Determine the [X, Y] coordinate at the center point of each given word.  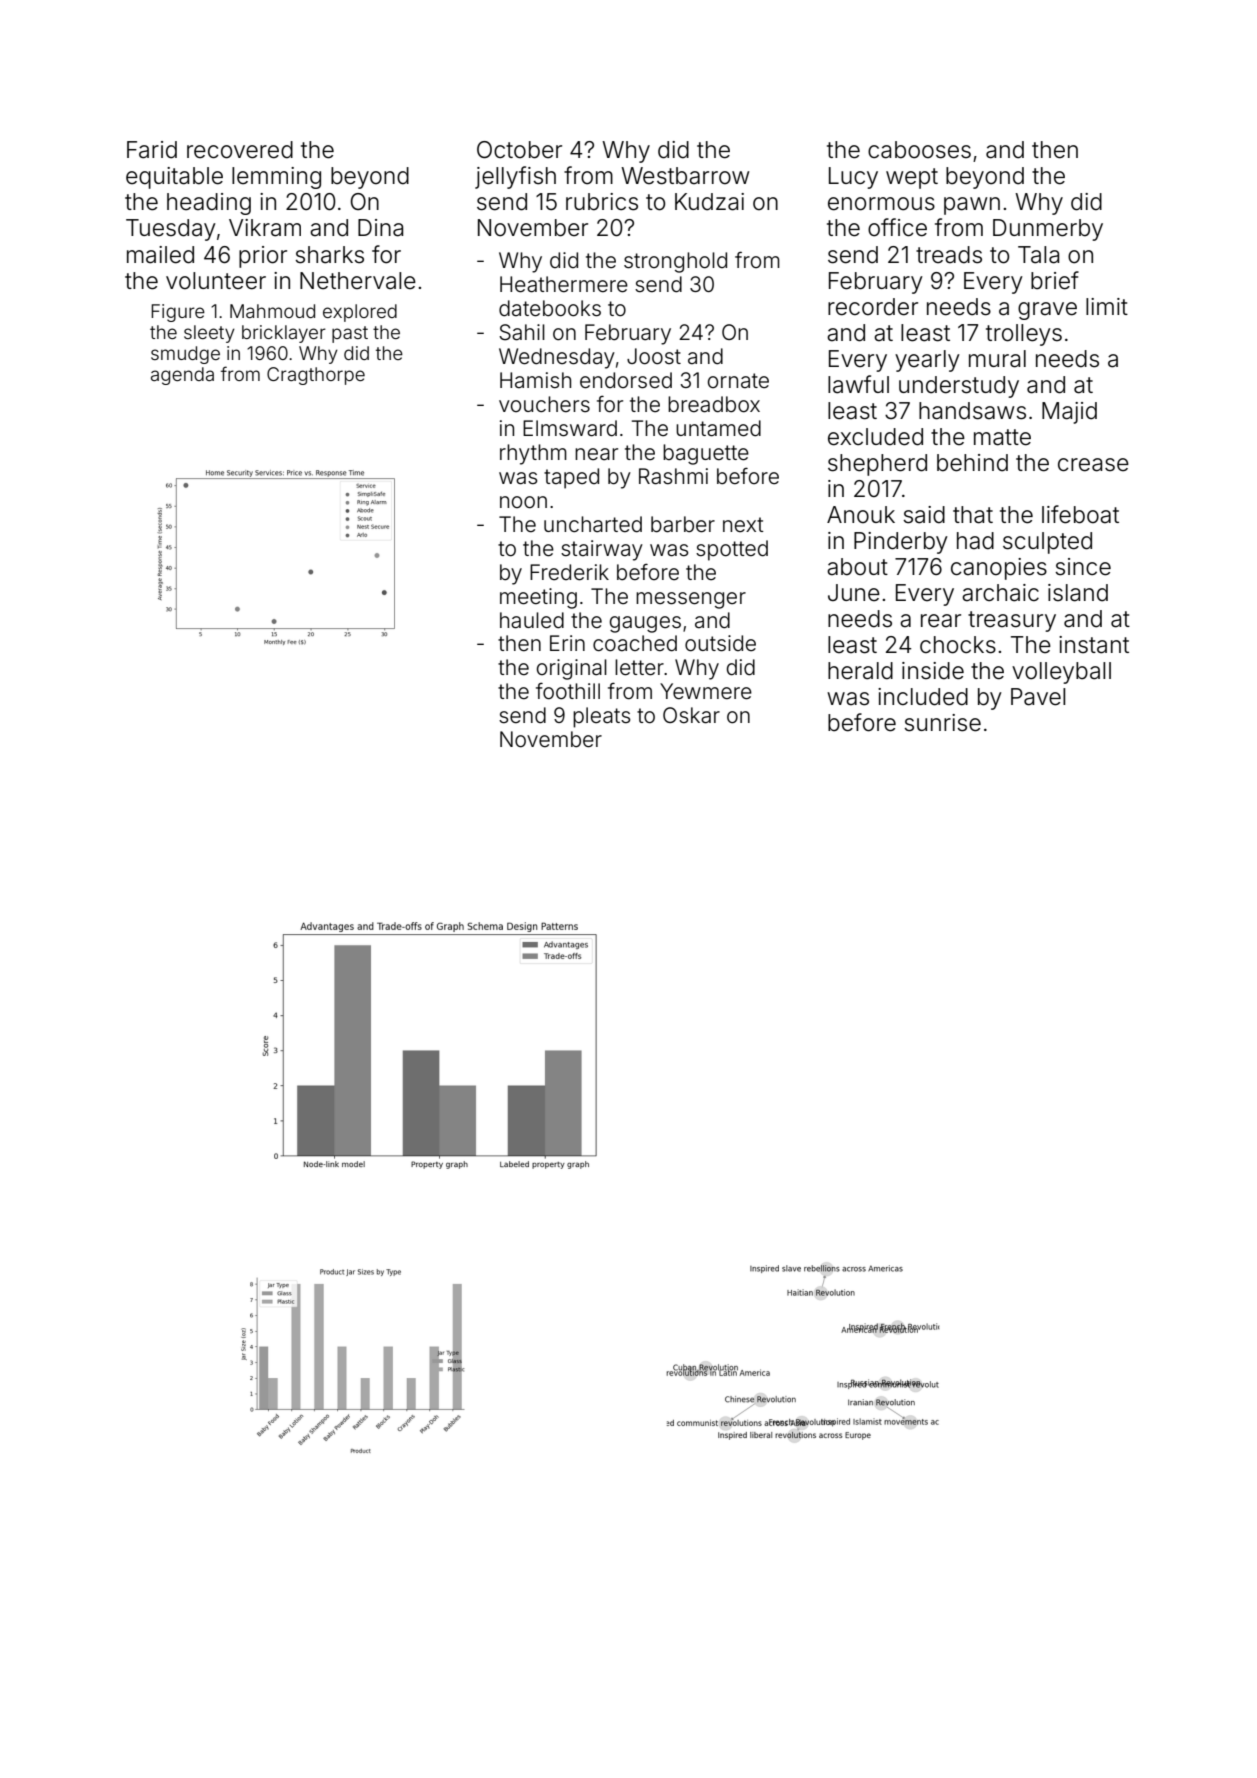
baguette [706, 454]
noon [523, 502]
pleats [601, 717]
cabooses [919, 150]
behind [972, 463]
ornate [738, 381]
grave [1047, 311]
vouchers [544, 404]
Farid [152, 150]
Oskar [691, 715]
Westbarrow [685, 176]
